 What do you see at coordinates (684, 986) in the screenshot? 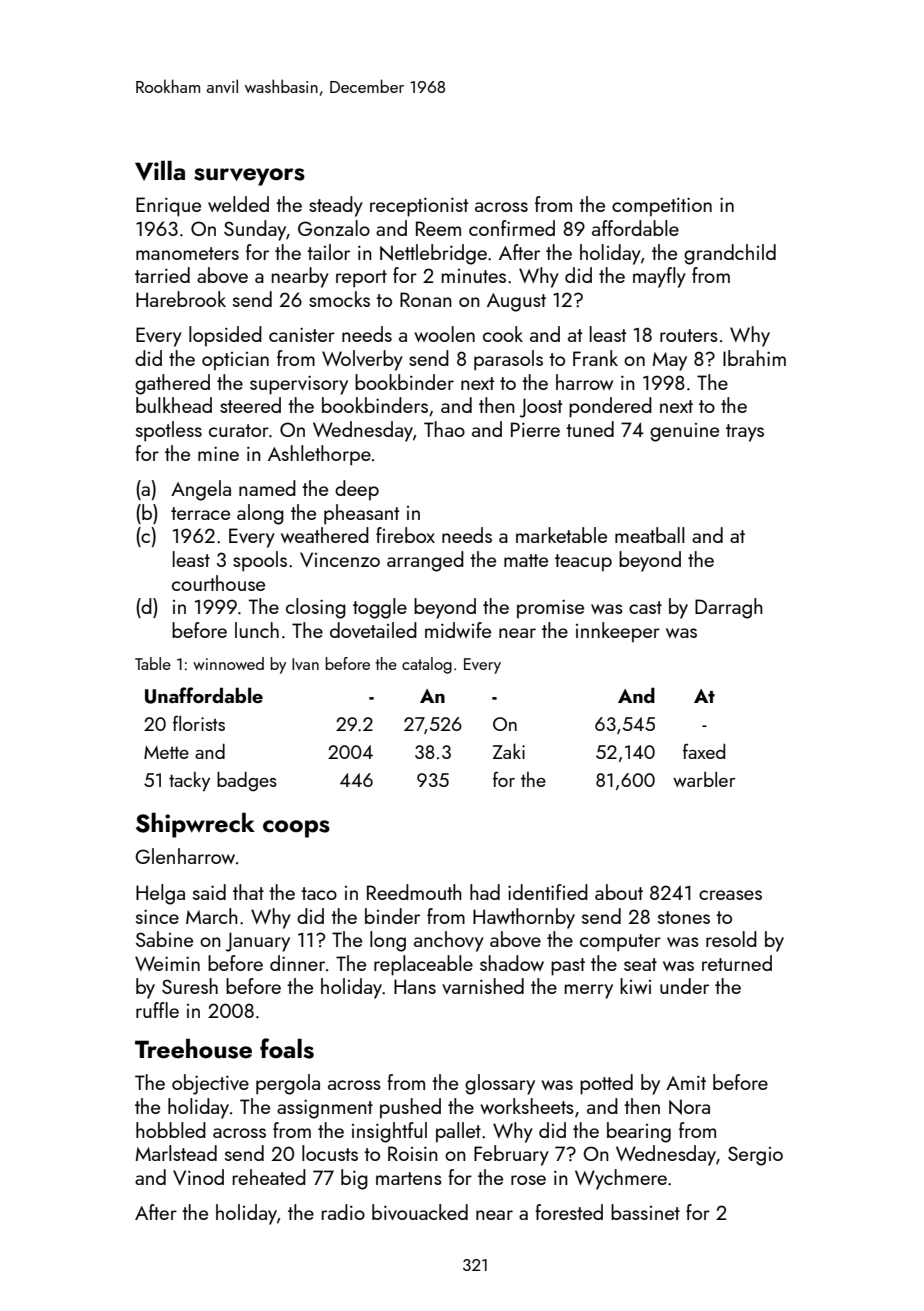
I see `under` at bounding box center [684, 986].
